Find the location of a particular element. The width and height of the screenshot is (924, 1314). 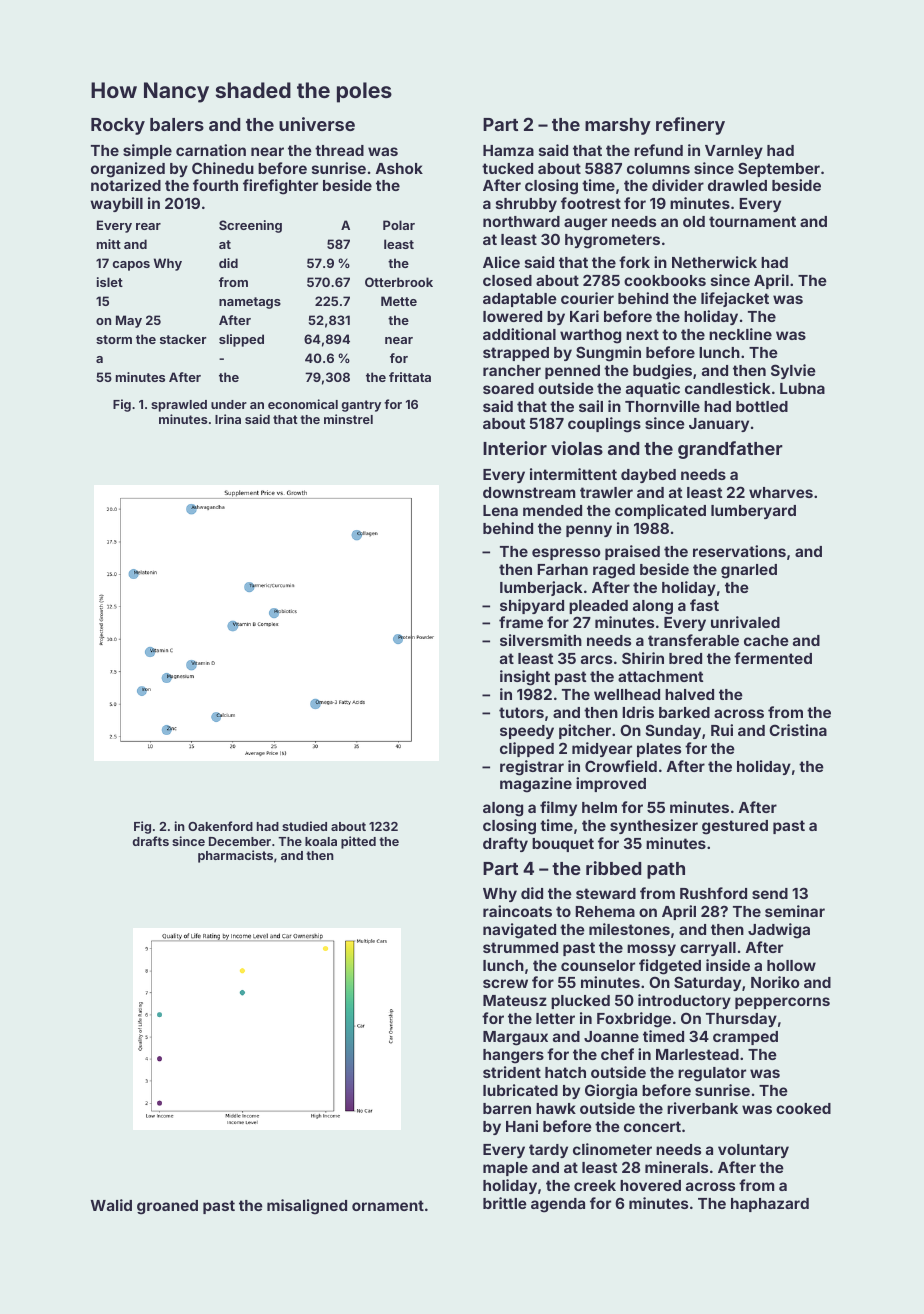

marshy is located at coordinates (618, 126).
